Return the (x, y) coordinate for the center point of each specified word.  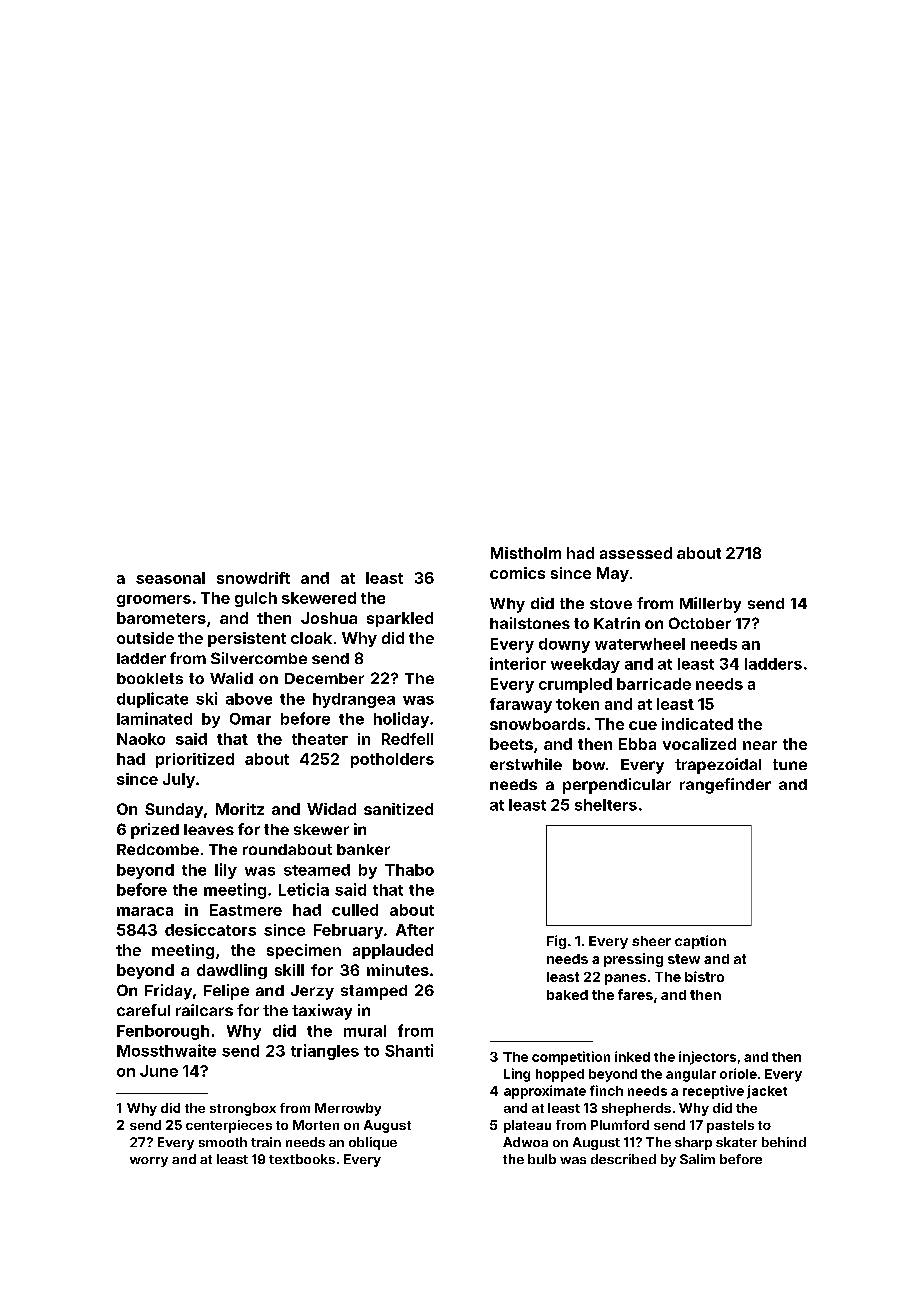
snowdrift (253, 578)
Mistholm (526, 553)
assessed (636, 553)
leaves (209, 829)
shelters (606, 805)
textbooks (302, 1159)
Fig (556, 942)
